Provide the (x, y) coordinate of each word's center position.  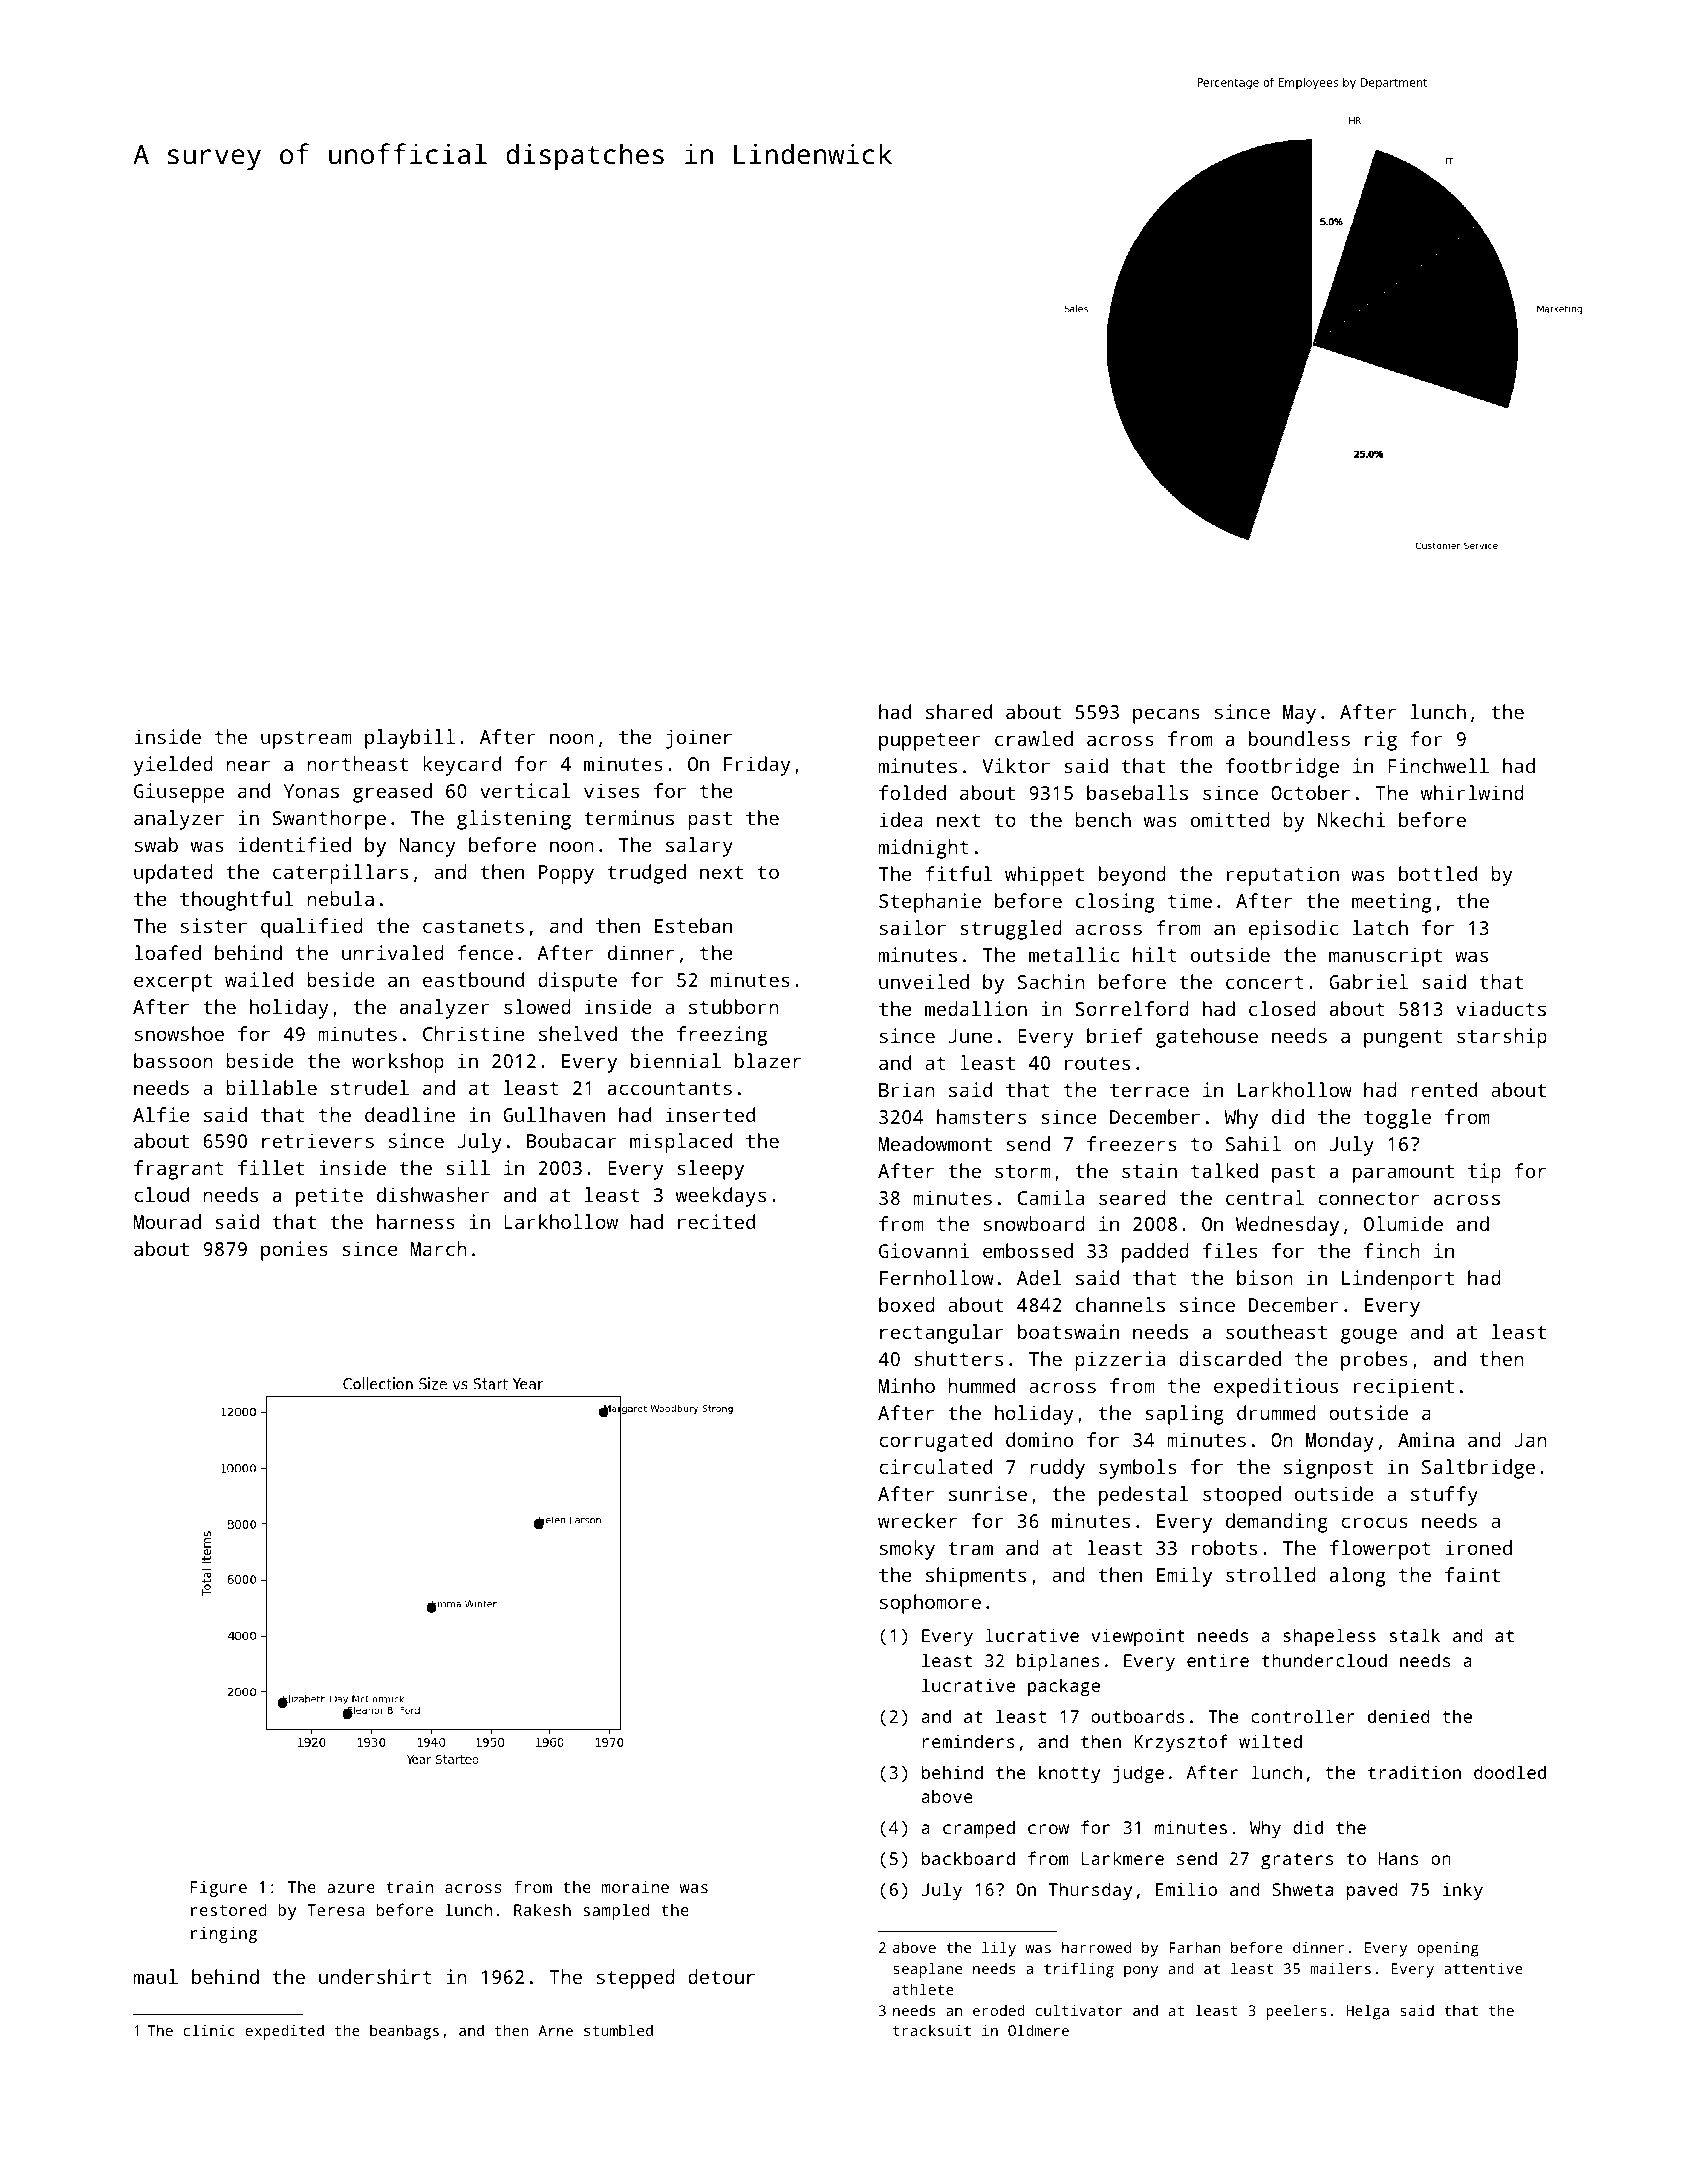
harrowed (1096, 1947)
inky (1463, 1891)
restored (229, 1909)
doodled (1510, 1772)
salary (699, 847)
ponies (294, 1251)
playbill (410, 739)
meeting (1392, 903)
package (1064, 1687)
